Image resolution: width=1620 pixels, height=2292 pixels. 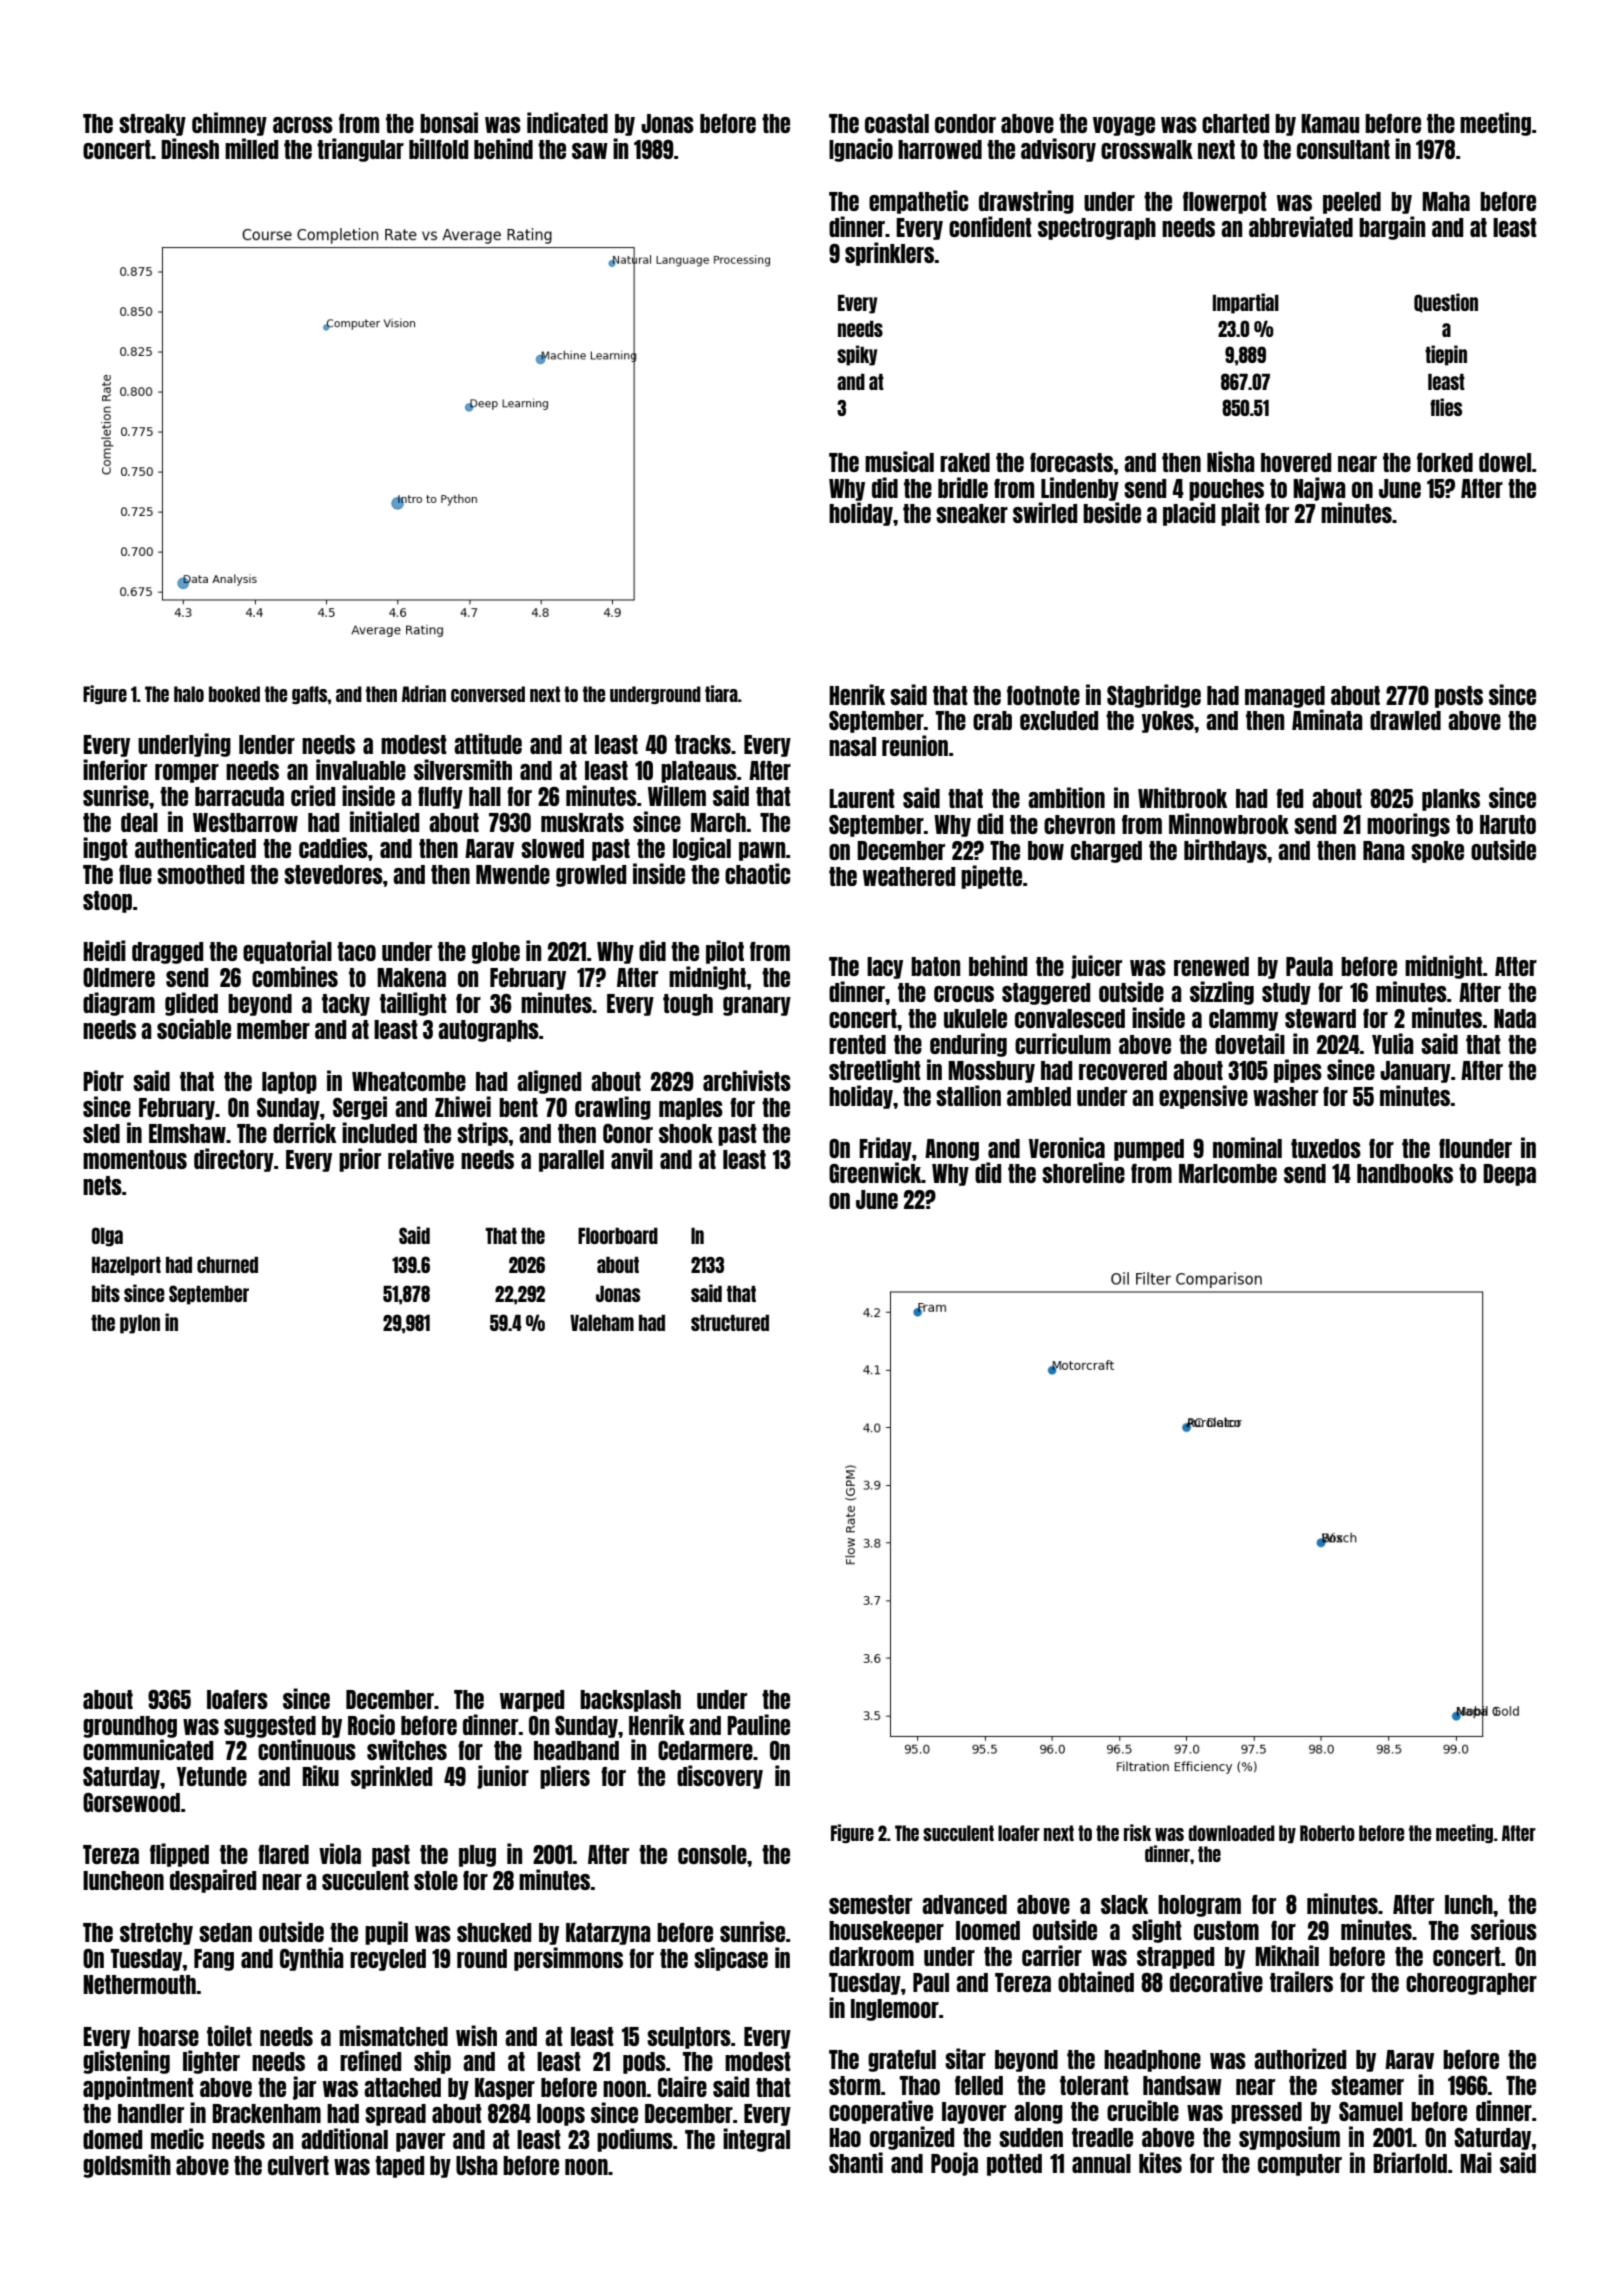 What do you see at coordinates (189, 694) in the screenshot?
I see `halo` at bounding box center [189, 694].
